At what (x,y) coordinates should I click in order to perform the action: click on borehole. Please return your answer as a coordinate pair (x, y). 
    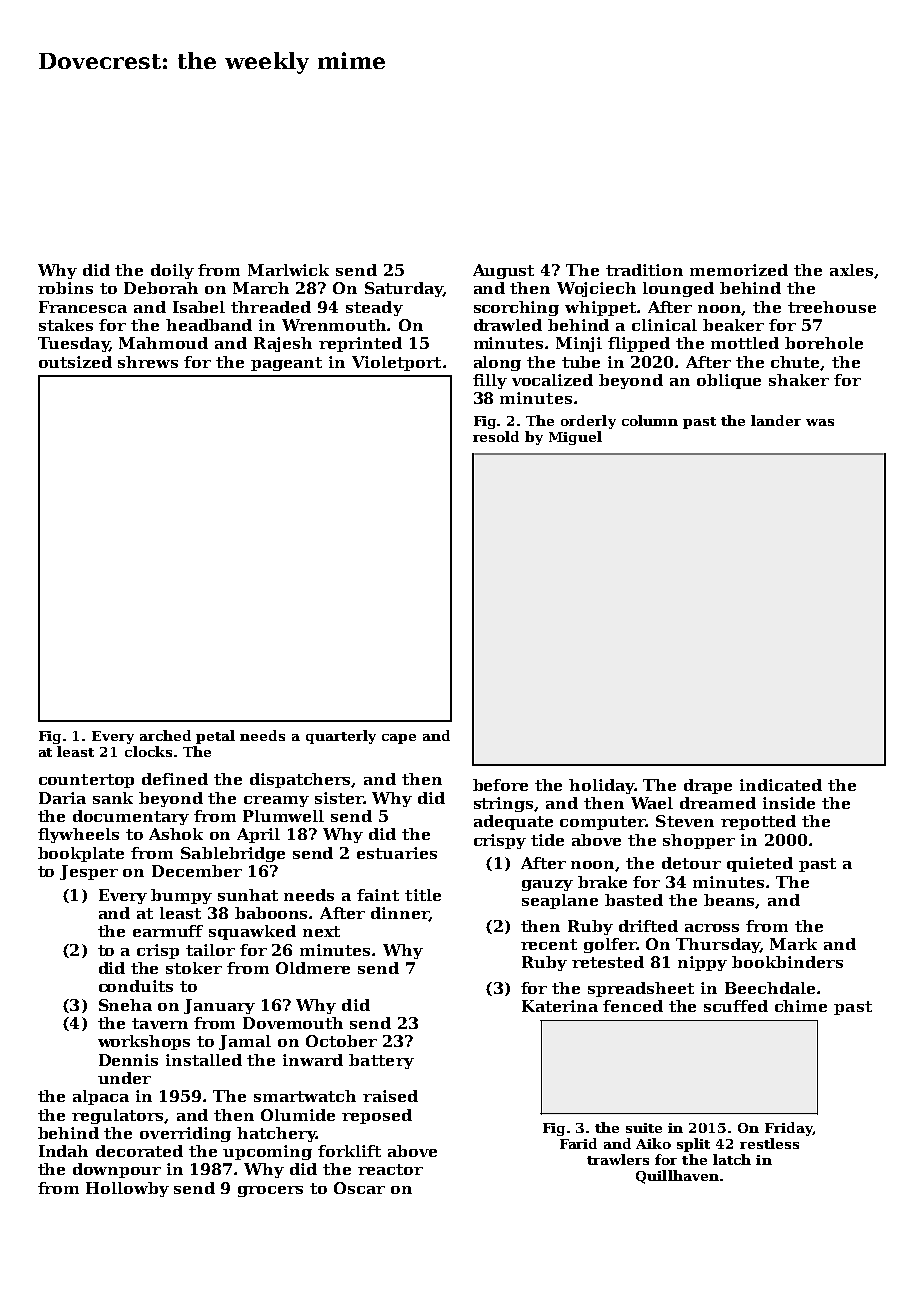
    Looking at the image, I should click on (824, 343).
